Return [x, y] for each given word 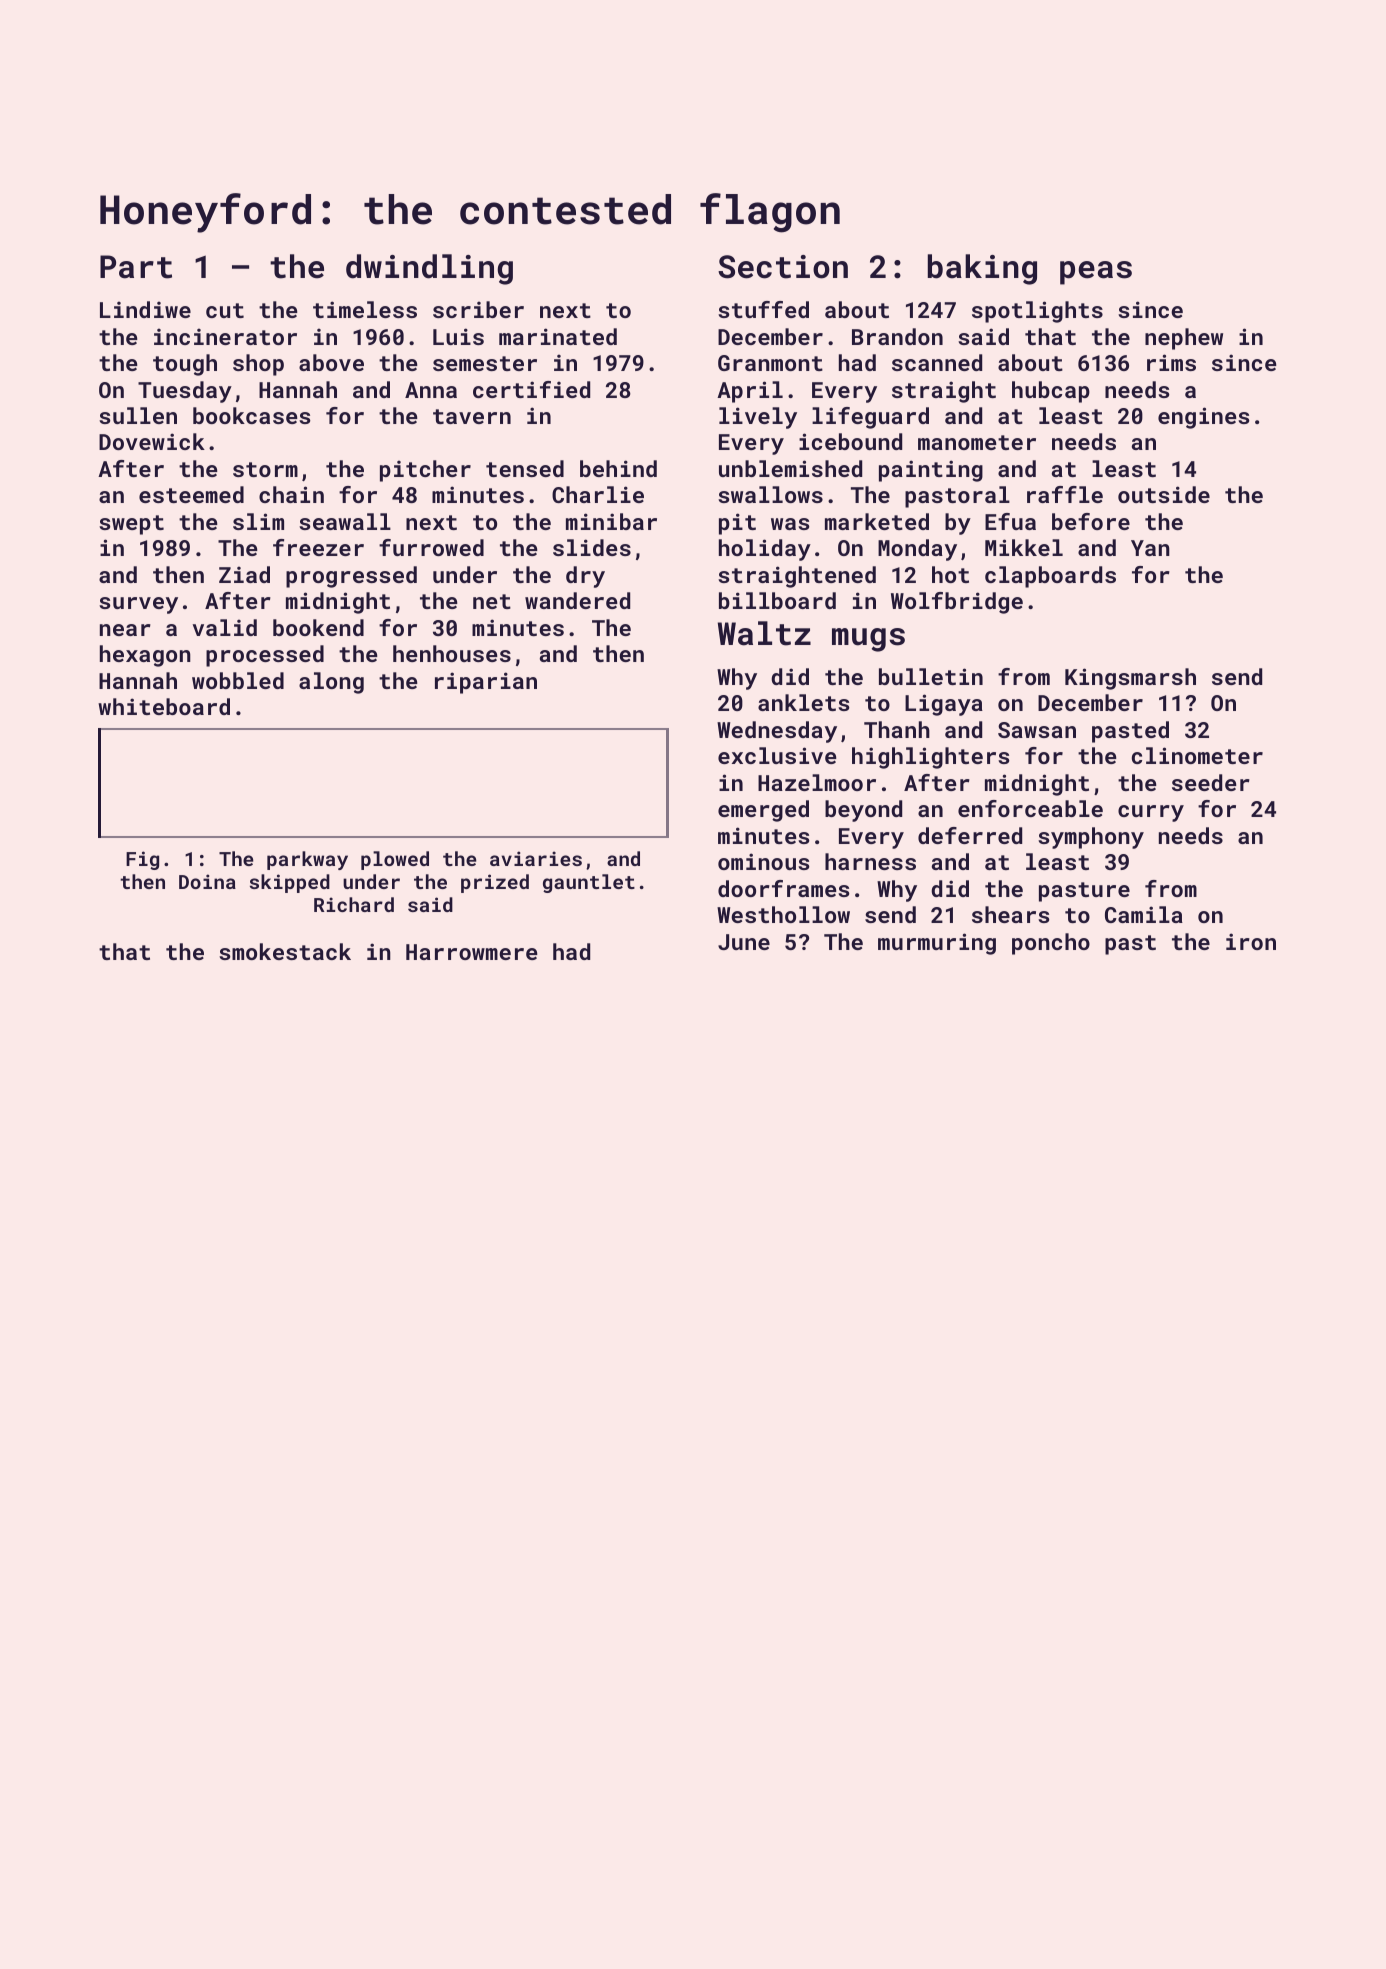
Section [783, 267]
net [492, 601]
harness [870, 861]
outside [1164, 494]
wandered [577, 600]
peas [1096, 273]
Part [136, 267]
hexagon [145, 656]
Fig [142, 860]
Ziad [244, 574]
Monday [917, 550]
